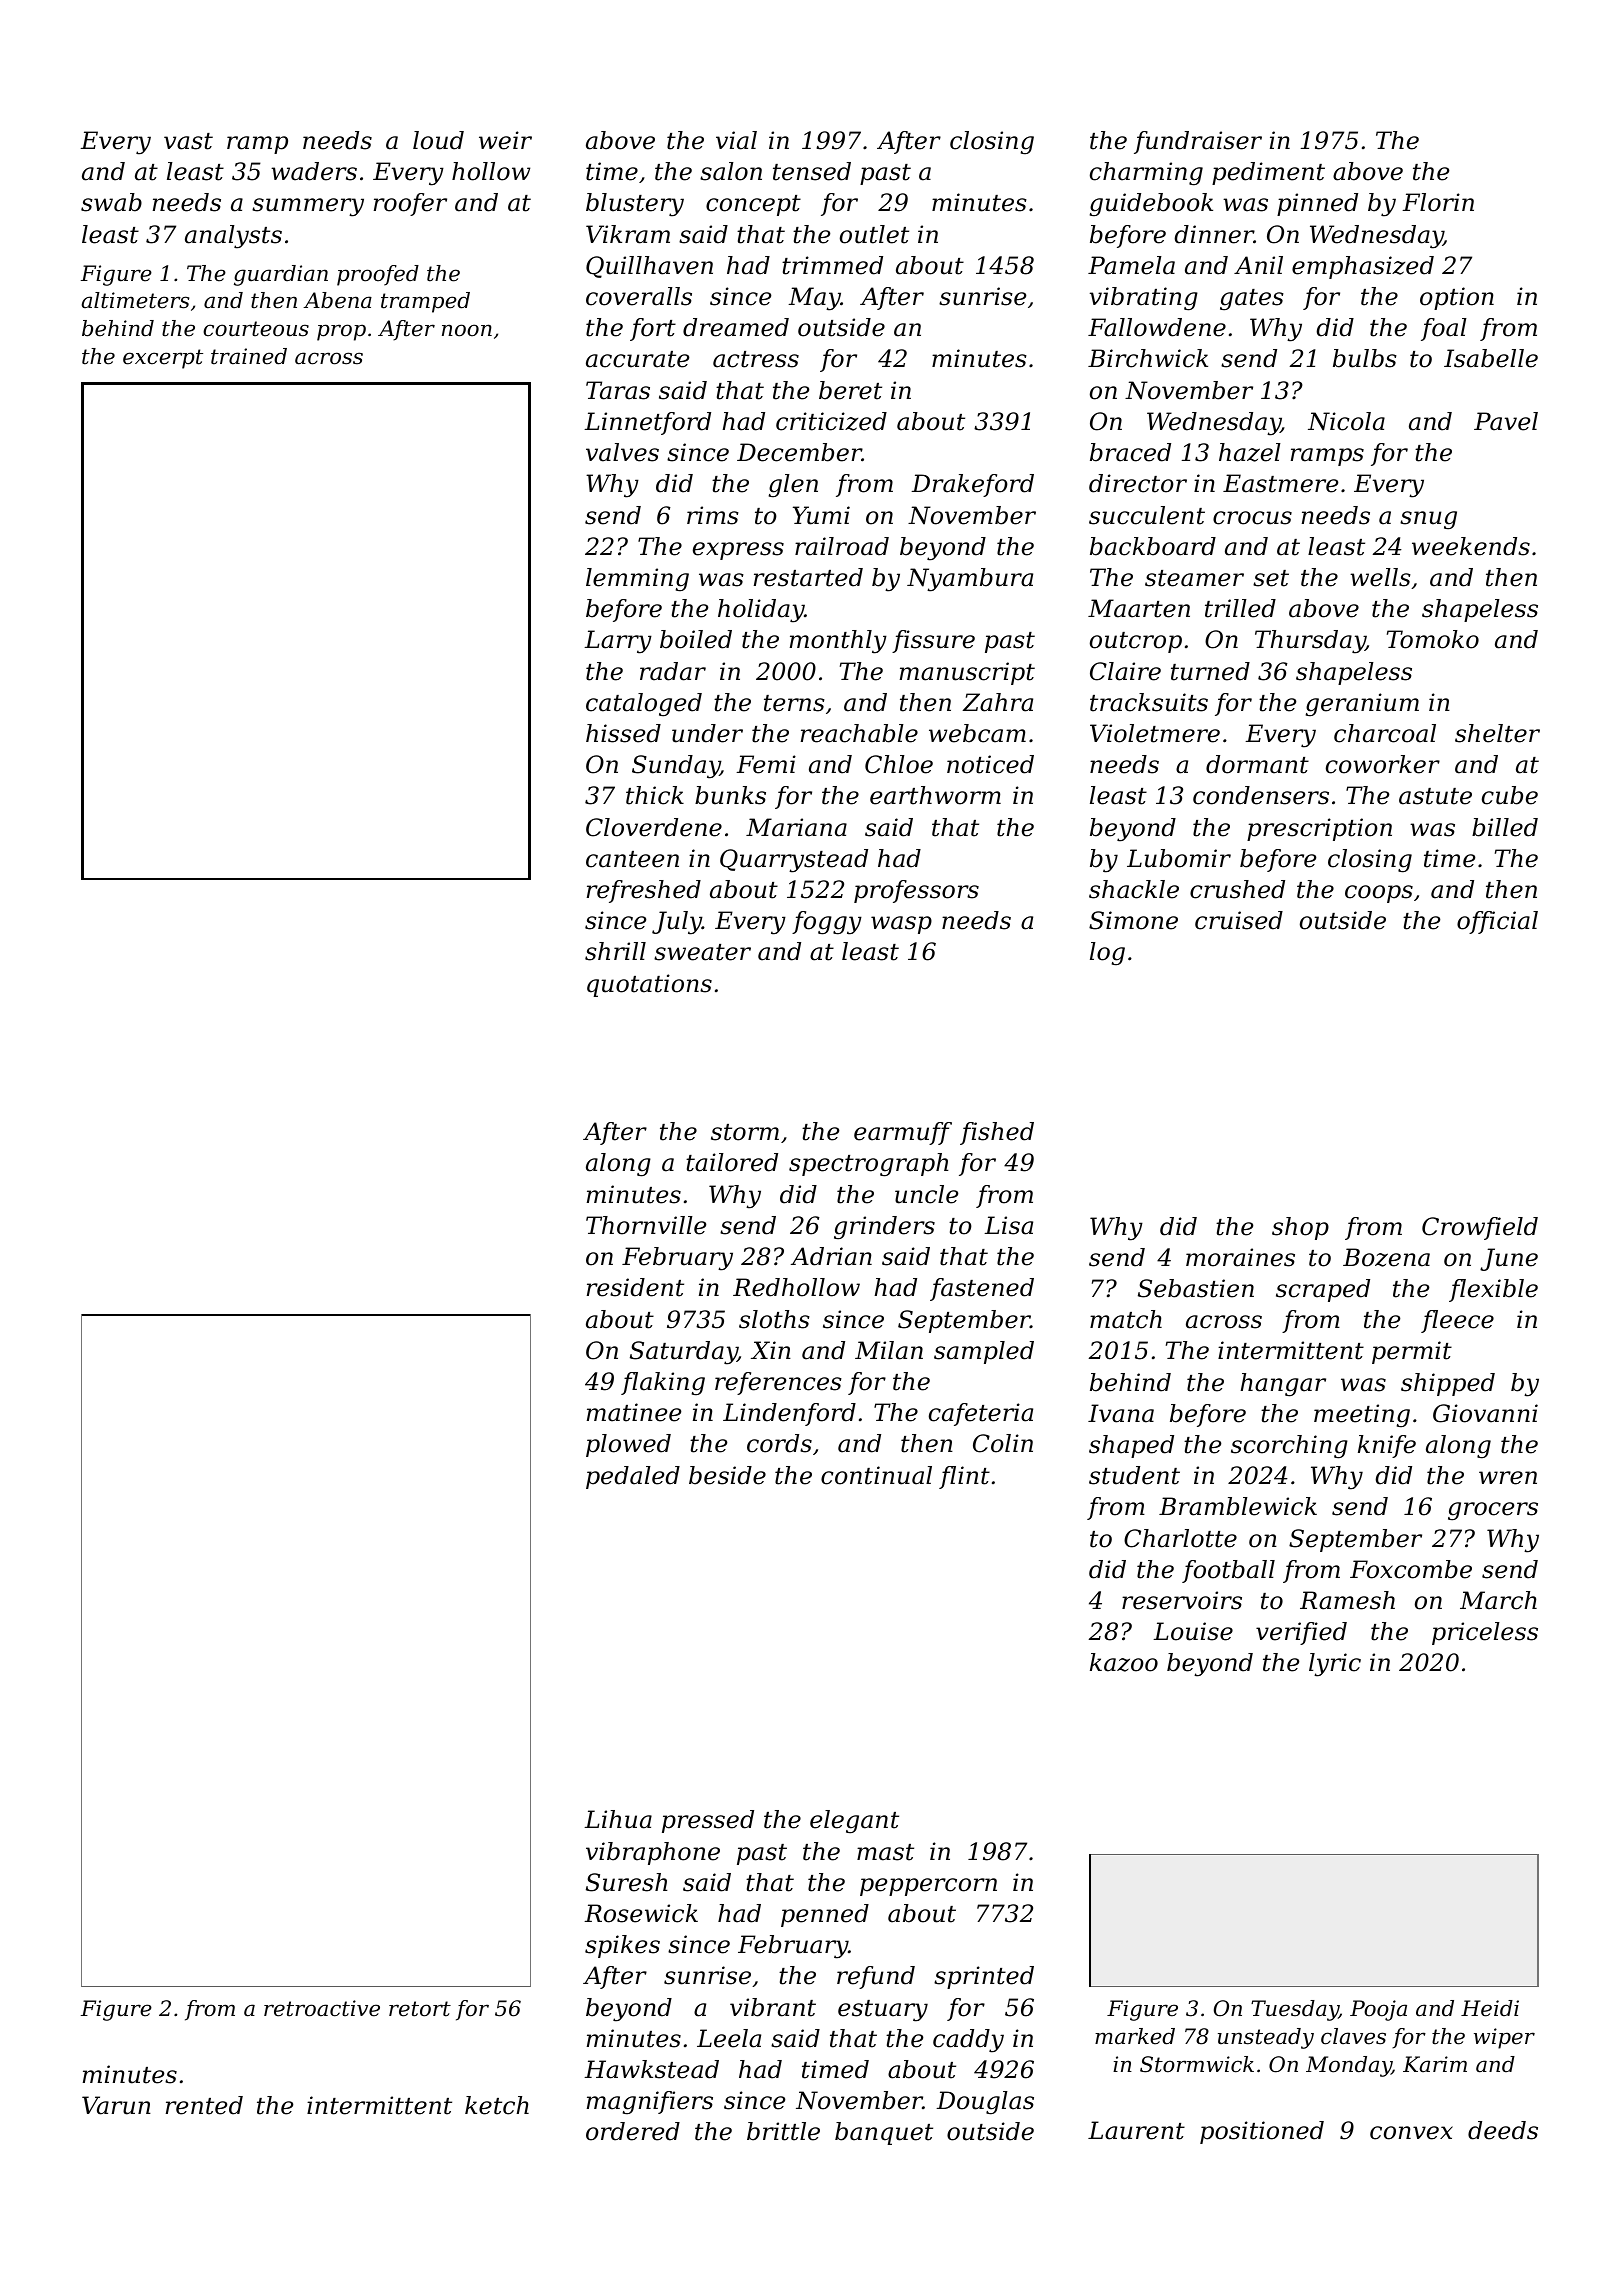 This document has width=1620, height=2292. Describe the element at coordinates (314, 171) in the document. I see `waders` at that location.
